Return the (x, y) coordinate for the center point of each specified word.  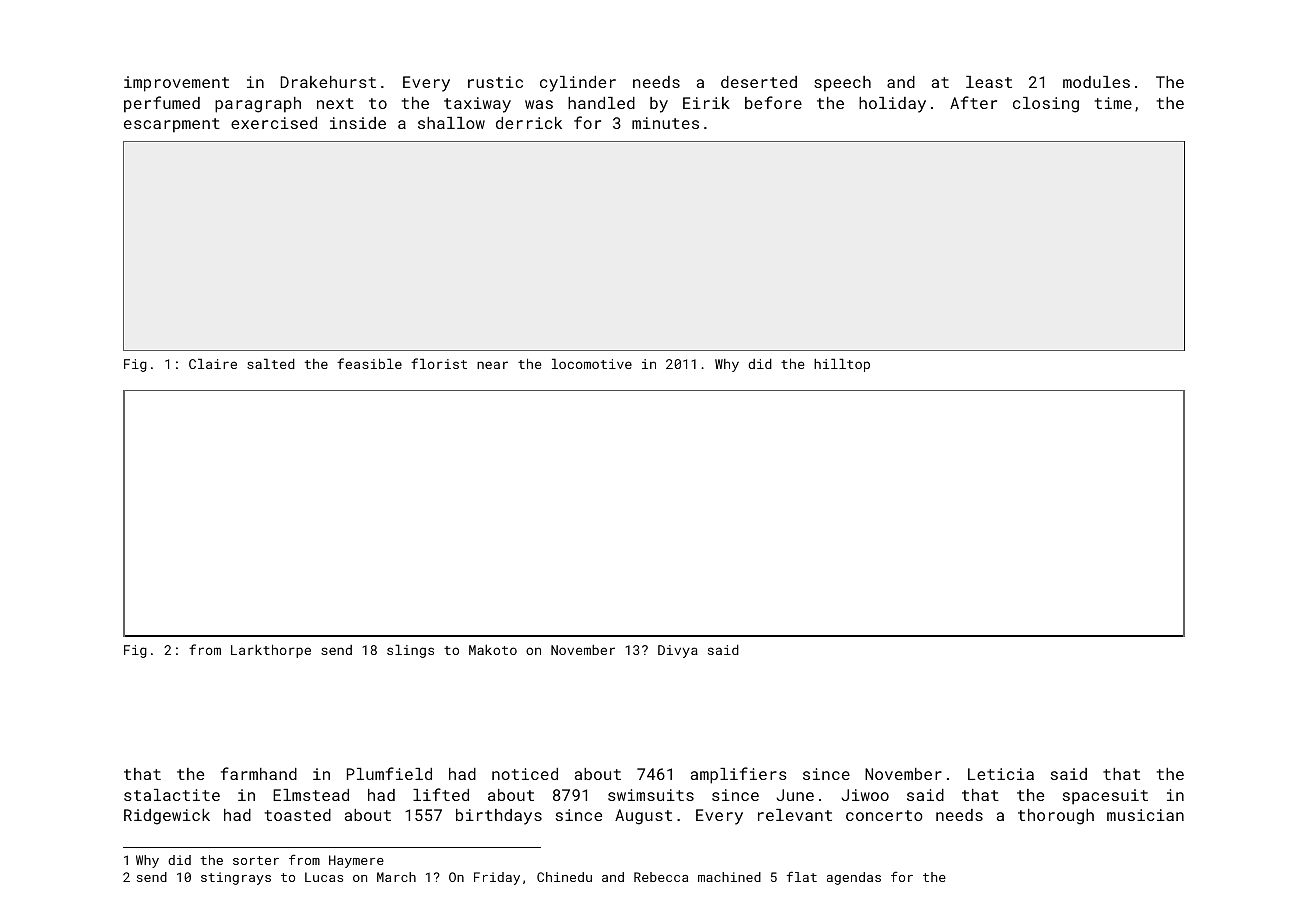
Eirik (706, 103)
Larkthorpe (271, 651)
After (973, 102)
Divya (678, 651)
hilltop (842, 365)
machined (729, 877)
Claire (213, 363)
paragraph (258, 105)
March (396, 877)
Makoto (493, 650)
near (492, 365)
